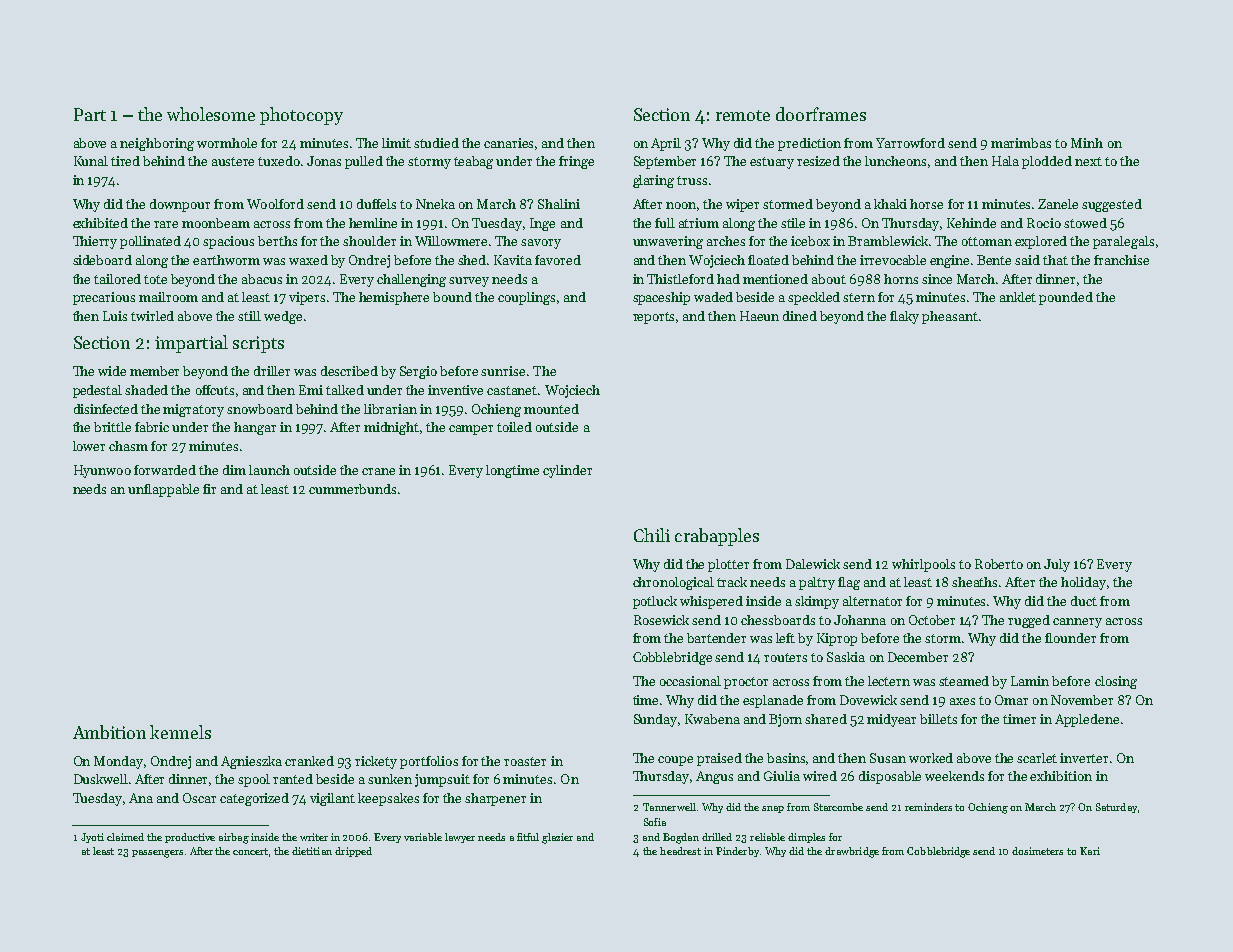 The height and width of the document is (952, 1233). What do you see at coordinates (673, 583) in the document?
I see `chronological` at bounding box center [673, 583].
